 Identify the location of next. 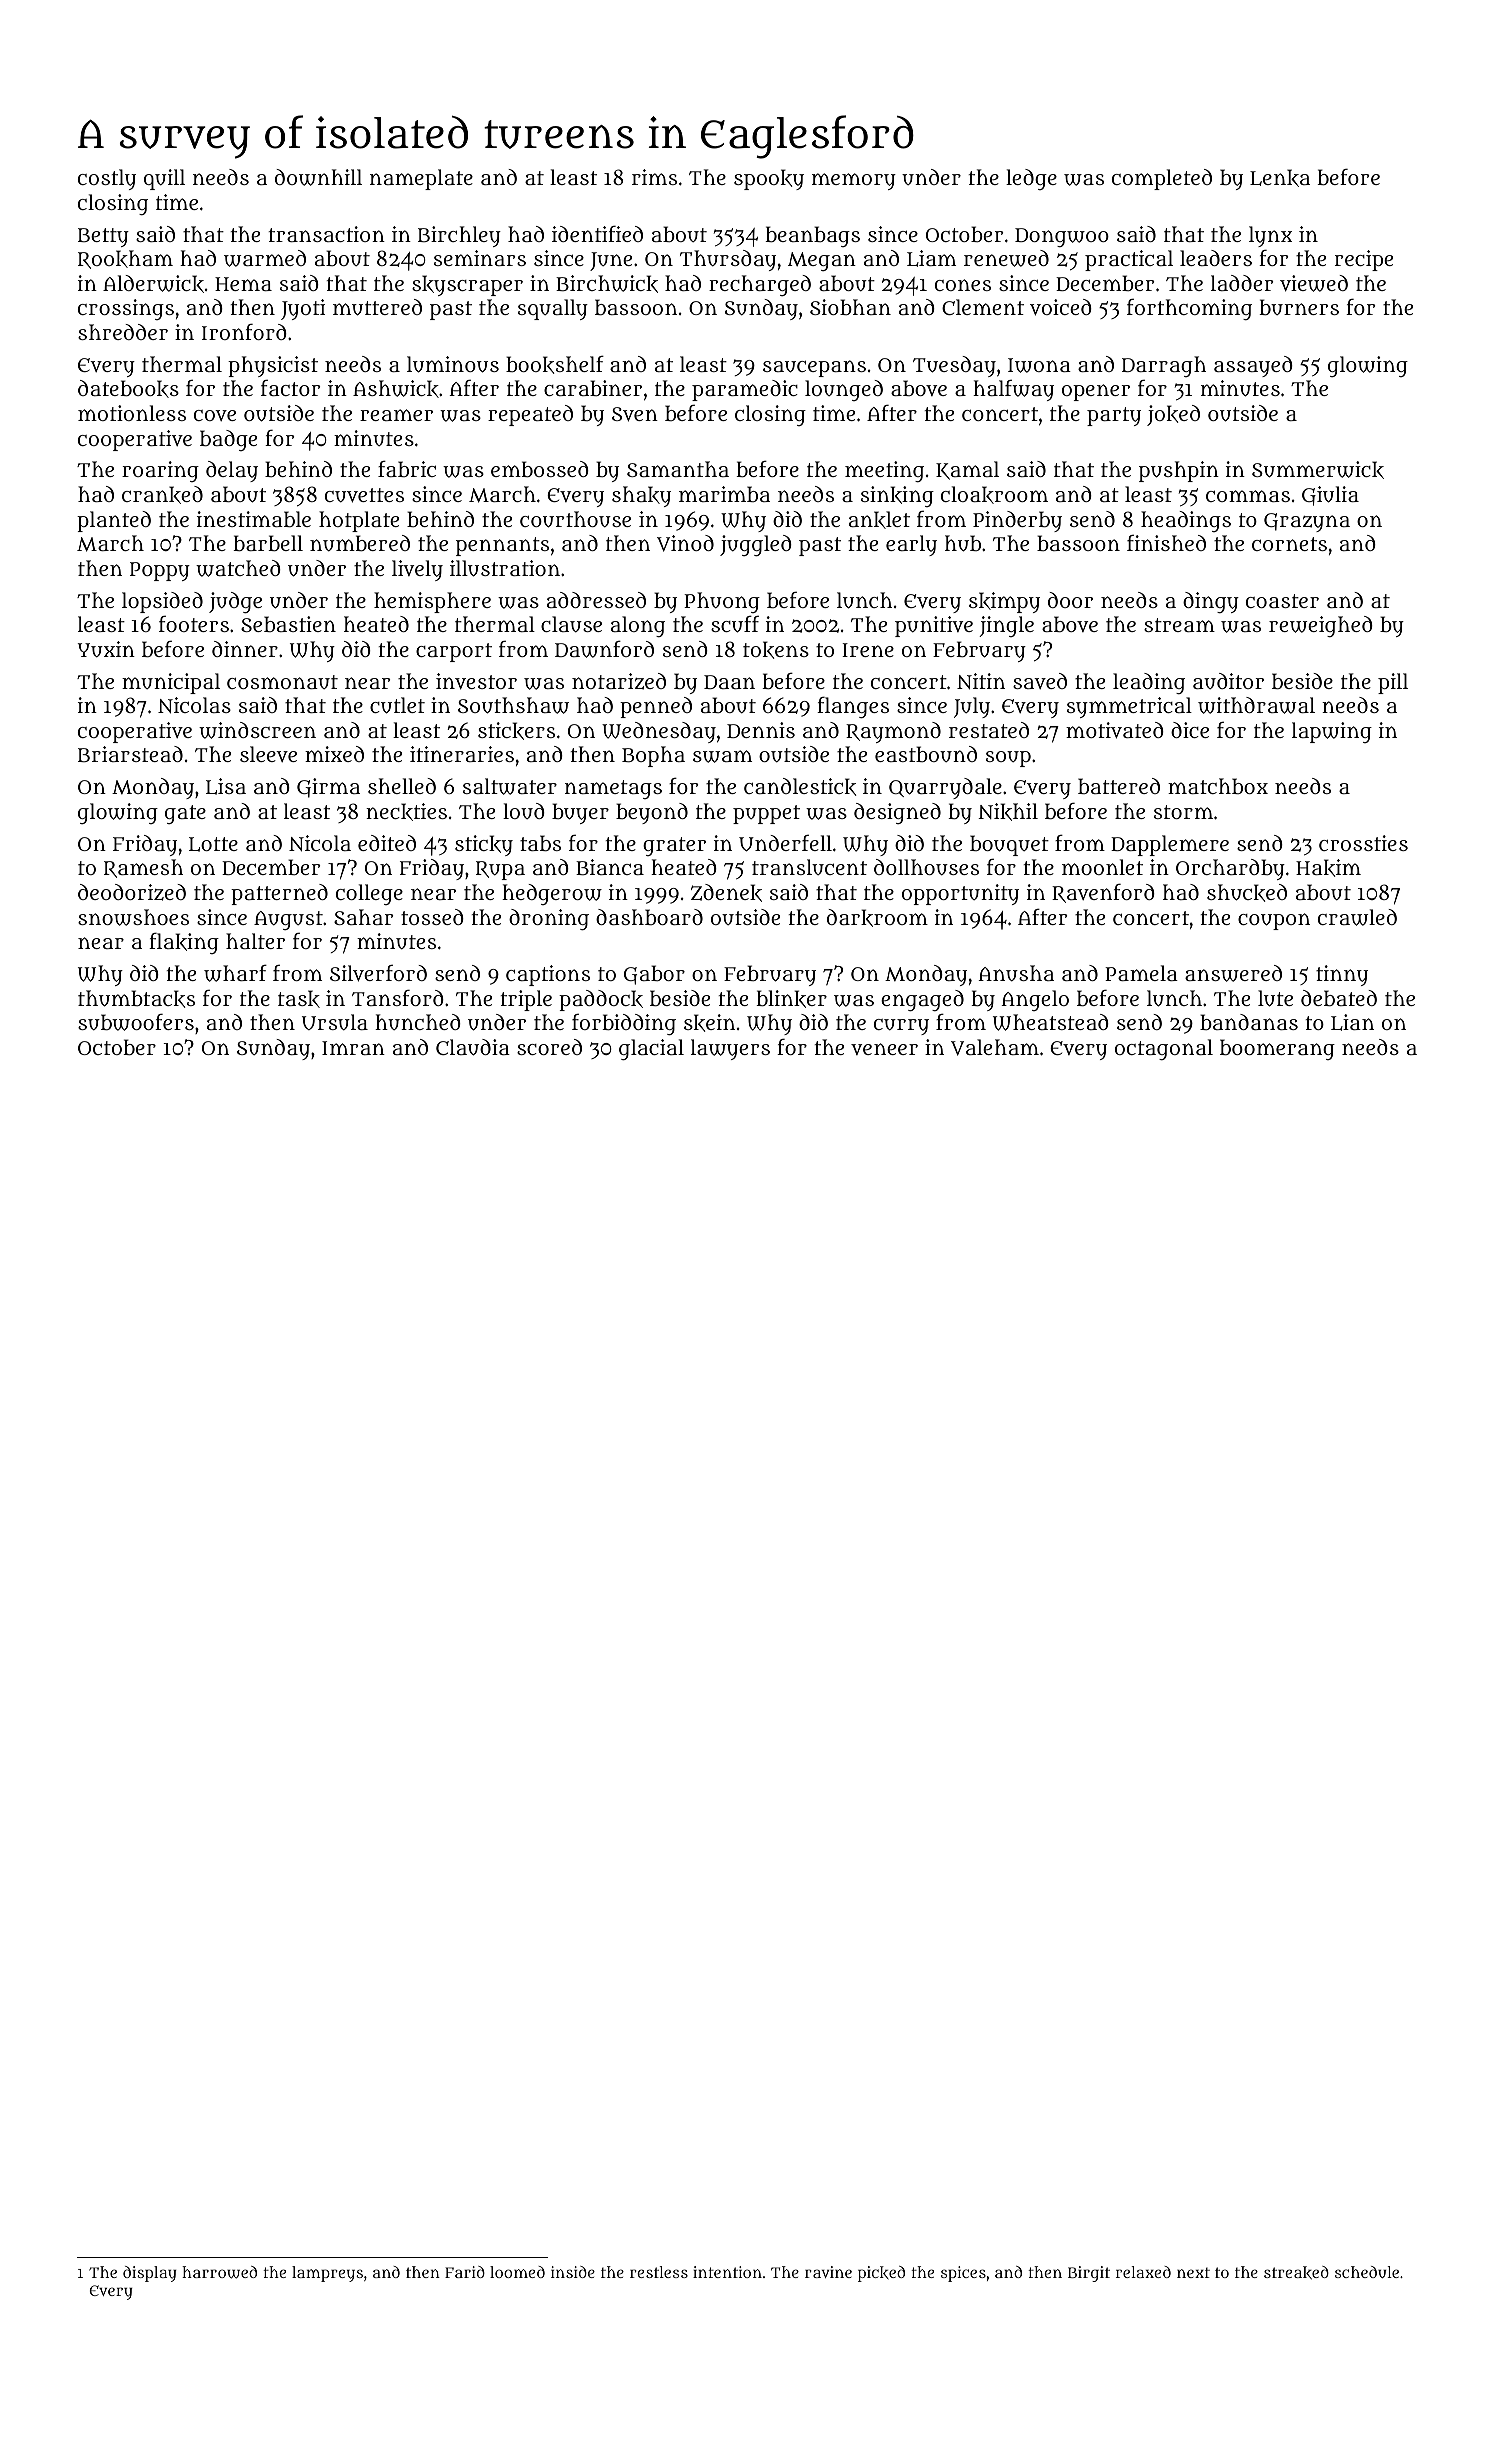
(1193, 2272).
